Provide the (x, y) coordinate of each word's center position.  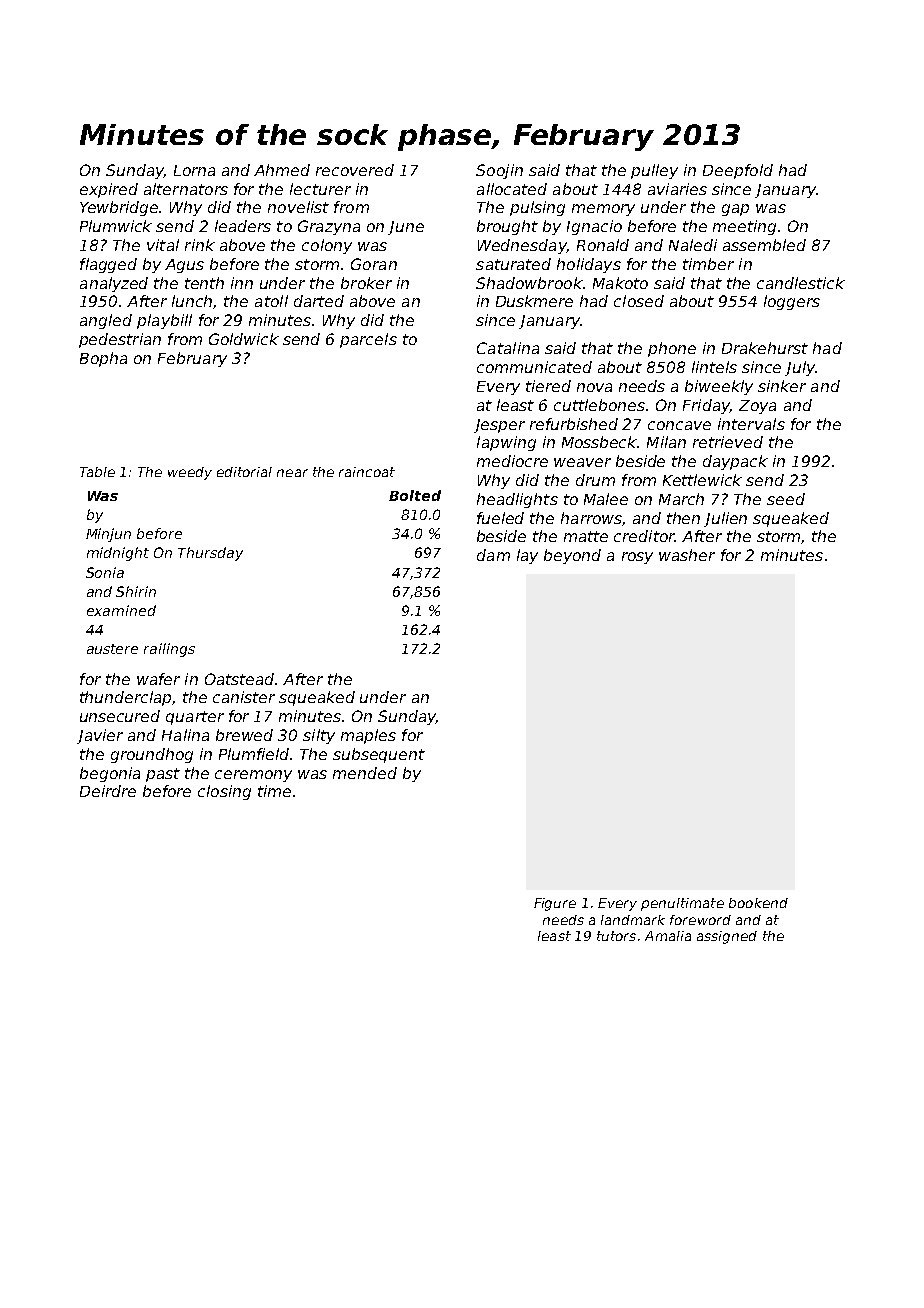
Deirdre (108, 791)
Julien (725, 519)
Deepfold (738, 171)
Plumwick (116, 226)
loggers (792, 302)
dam (493, 555)
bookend (758, 903)
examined (121, 610)
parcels (368, 340)
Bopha (103, 359)
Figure (555, 904)
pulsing (537, 208)
